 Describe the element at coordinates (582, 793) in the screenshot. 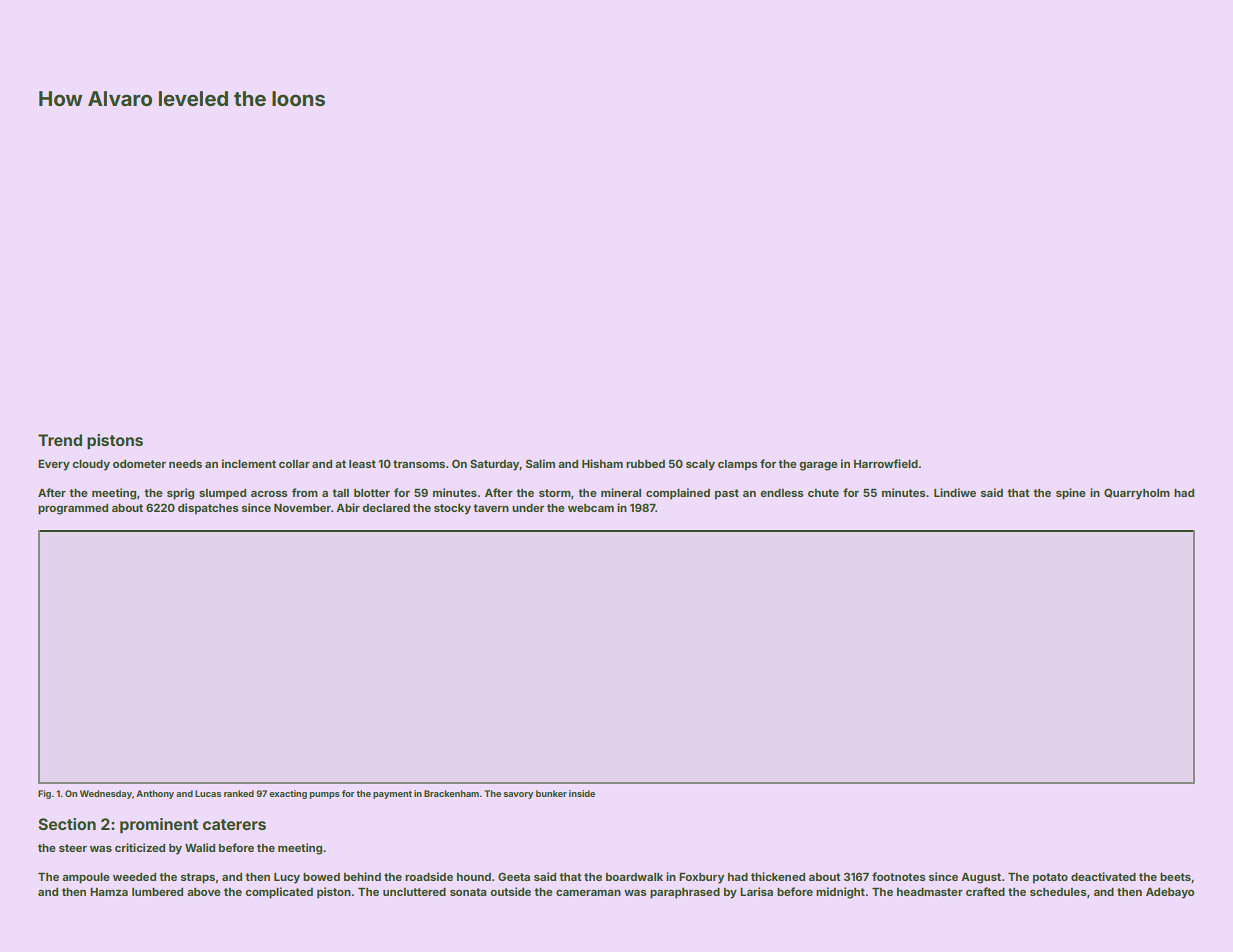

I see `inside` at that location.
